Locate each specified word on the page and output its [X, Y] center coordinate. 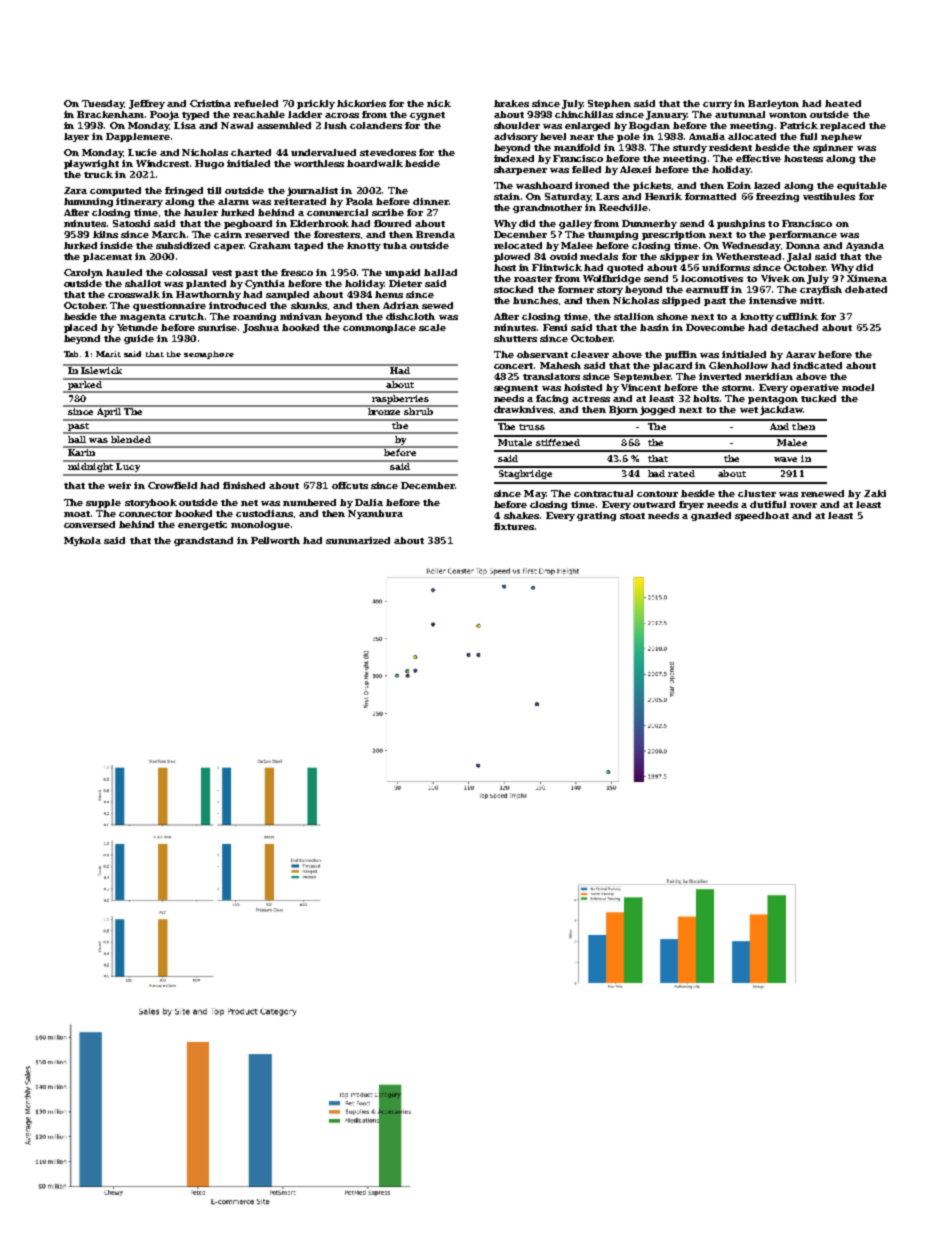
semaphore [209, 355]
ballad [440, 272]
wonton [788, 115]
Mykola [82, 541]
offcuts [350, 485]
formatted [710, 196]
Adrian [401, 305]
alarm [233, 201]
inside [116, 245]
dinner [431, 201]
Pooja [164, 115]
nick [439, 103]
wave [785, 459]
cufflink [797, 316]
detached [794, 327]
